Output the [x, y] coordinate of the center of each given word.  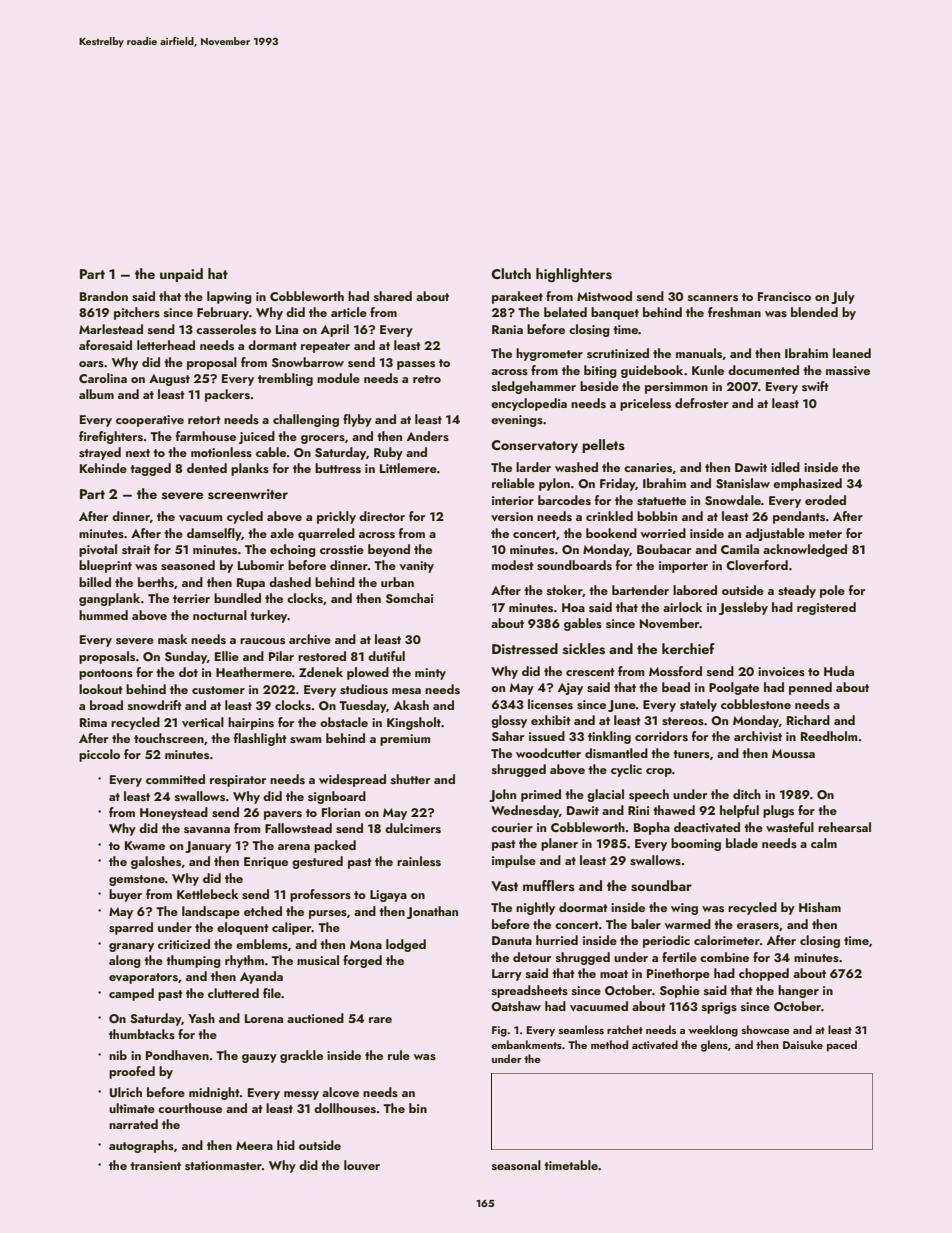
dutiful [386, 656]
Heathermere [254, 672]
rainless [419, 861]
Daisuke [803, 1044]
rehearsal [844, 827]
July [843, 297]
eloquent [243, 928]
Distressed [525, 649]
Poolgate [734, 688]
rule [399, 1055]
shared [393, 296]
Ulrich [126, 1092]
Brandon [104, 296]
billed [95, 582]
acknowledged [805, 550]
